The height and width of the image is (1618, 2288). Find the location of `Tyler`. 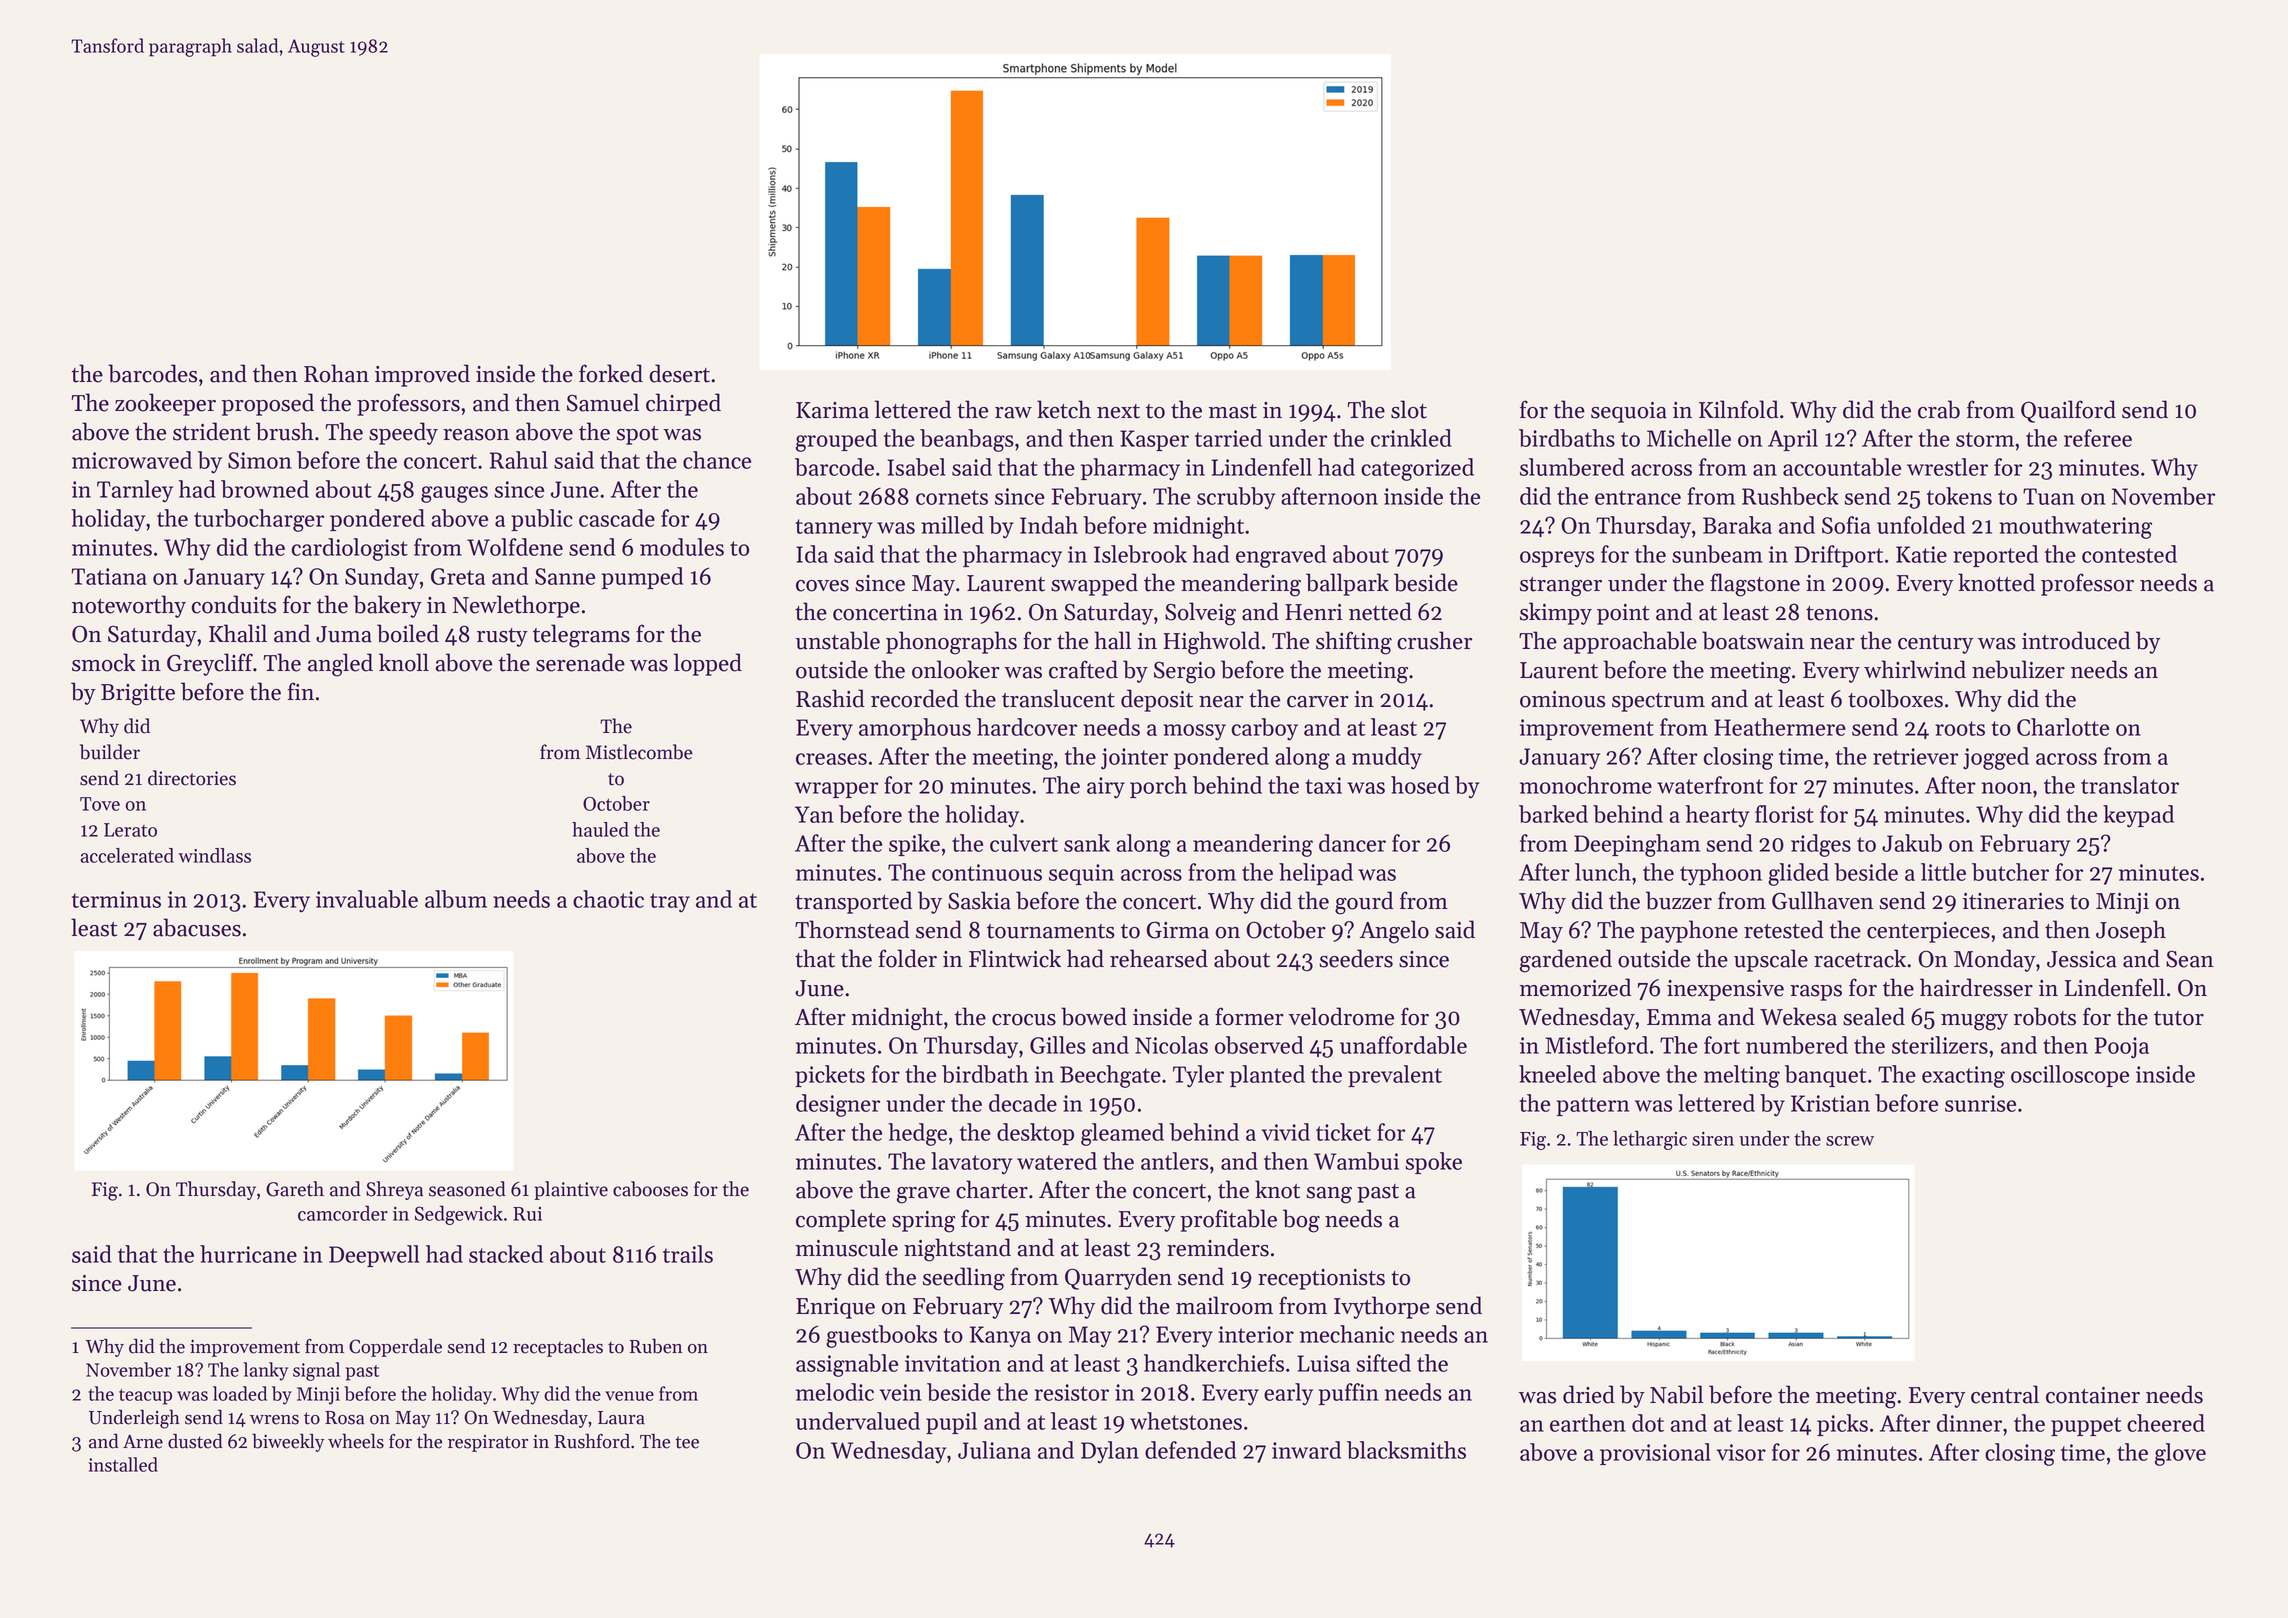

Tyler is located at coordinates (1198, 1076).
